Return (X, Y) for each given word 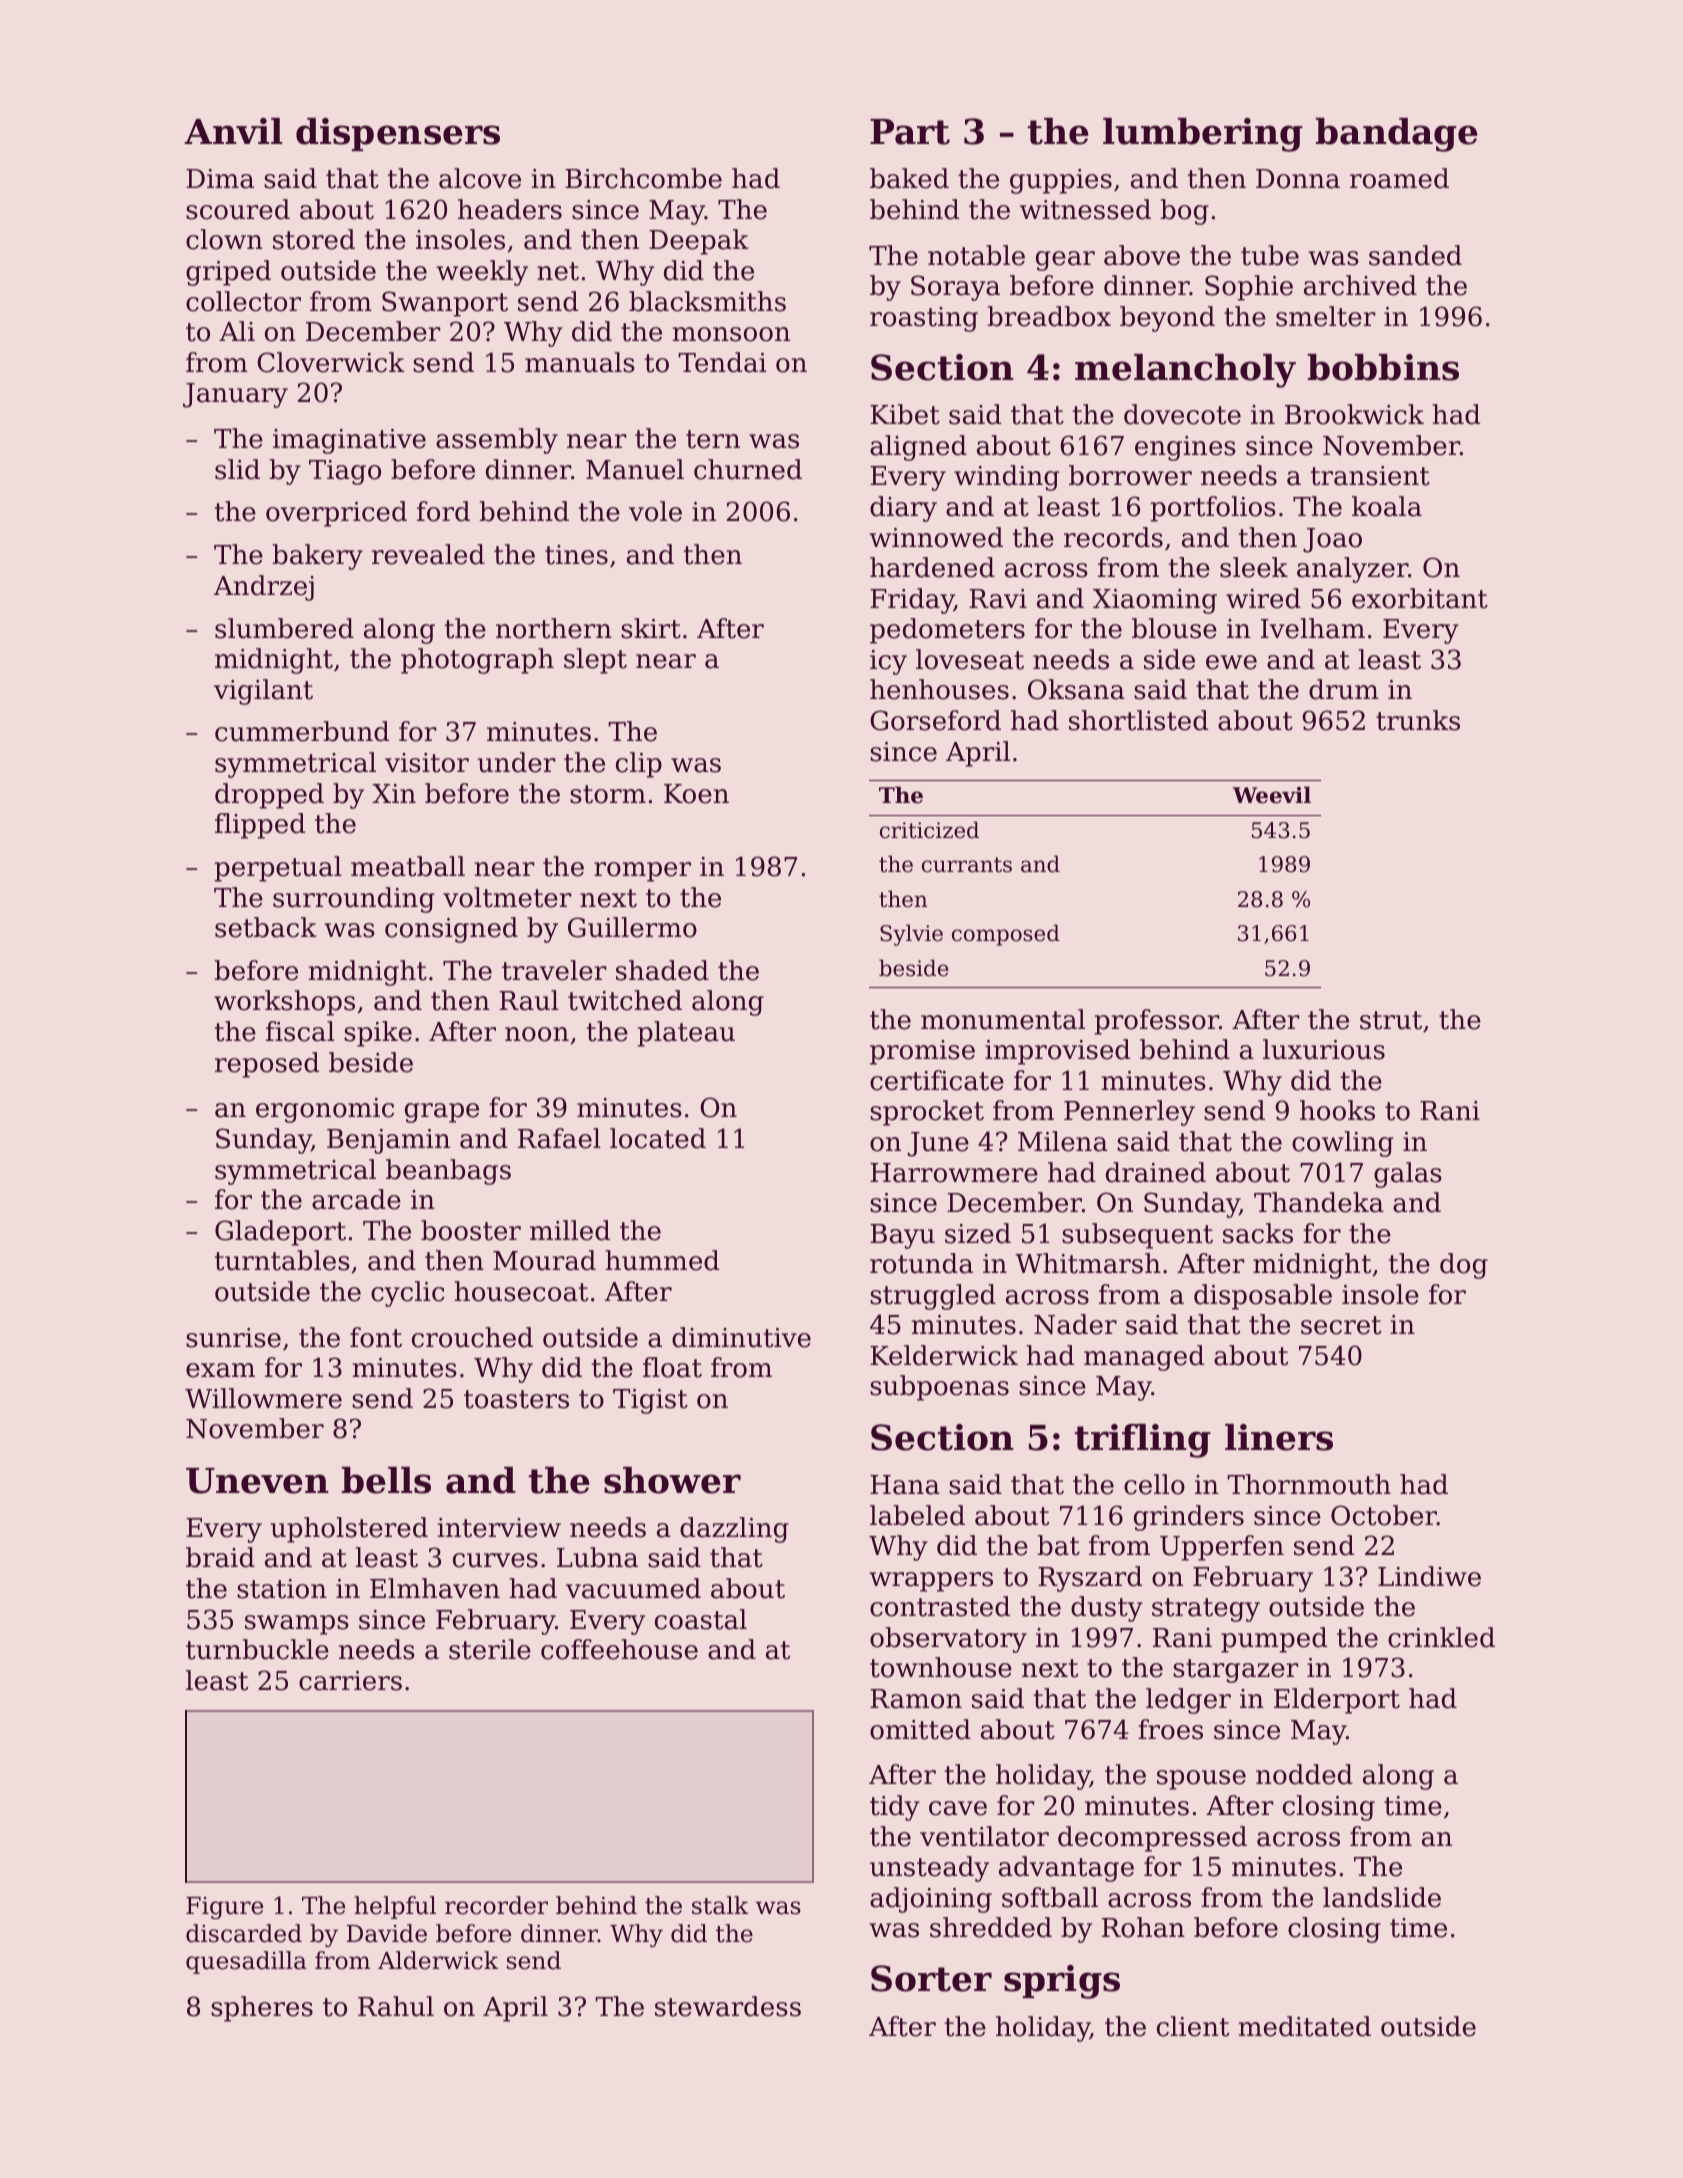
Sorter (931, 1978)
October (1384, 1515)
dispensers (398, 134)
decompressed (1152, 1839)
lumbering (1203, 135)
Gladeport (280, 1233)
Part (910, 132)
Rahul (396, 2006)
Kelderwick (944, 1355)
